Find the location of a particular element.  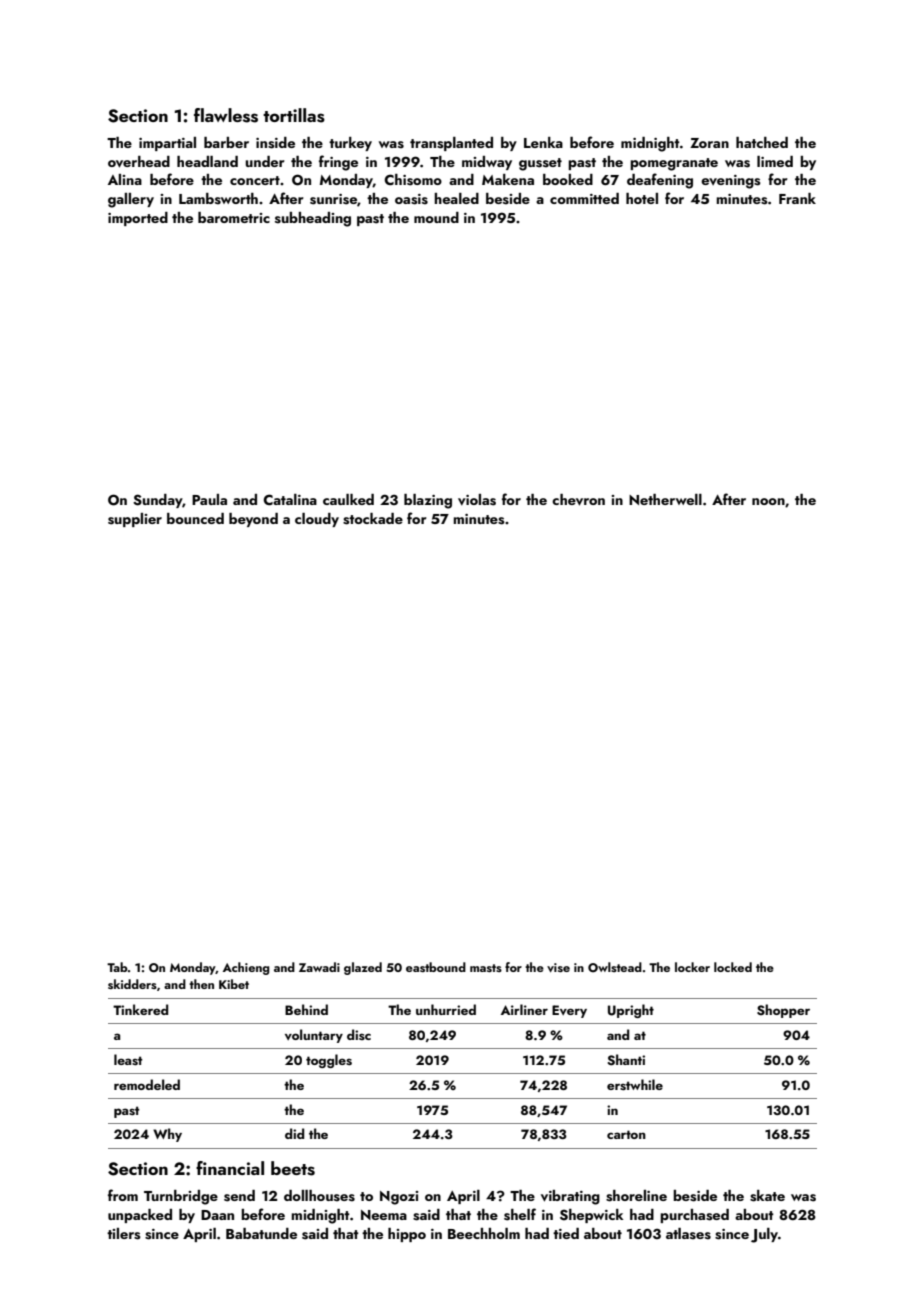

atlases is located at coordinates (688, 1234).
